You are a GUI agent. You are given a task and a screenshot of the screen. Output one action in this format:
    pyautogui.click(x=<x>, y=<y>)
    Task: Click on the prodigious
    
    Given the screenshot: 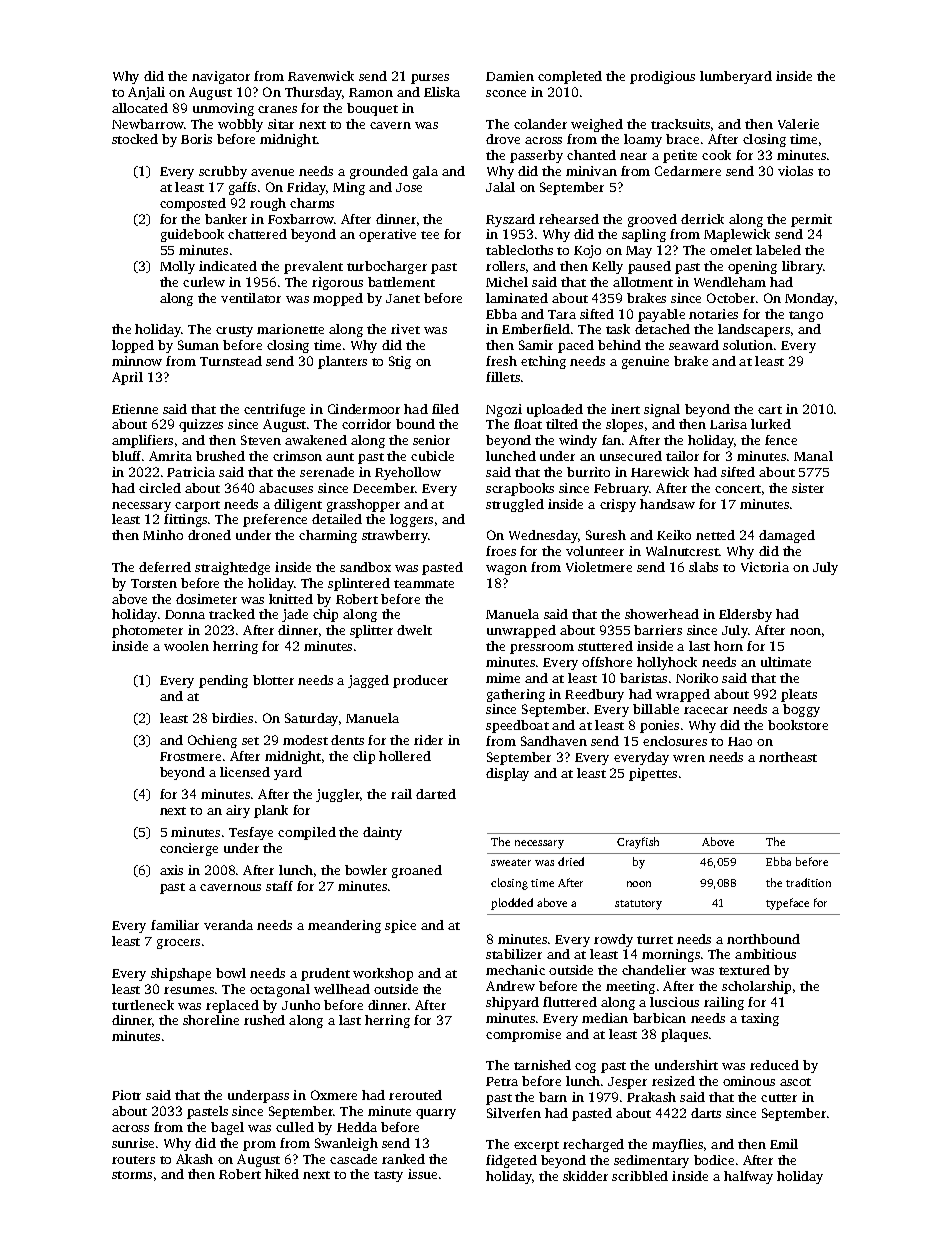 What is the action you would take?
    pyautogui.click(x=662, y=77)
